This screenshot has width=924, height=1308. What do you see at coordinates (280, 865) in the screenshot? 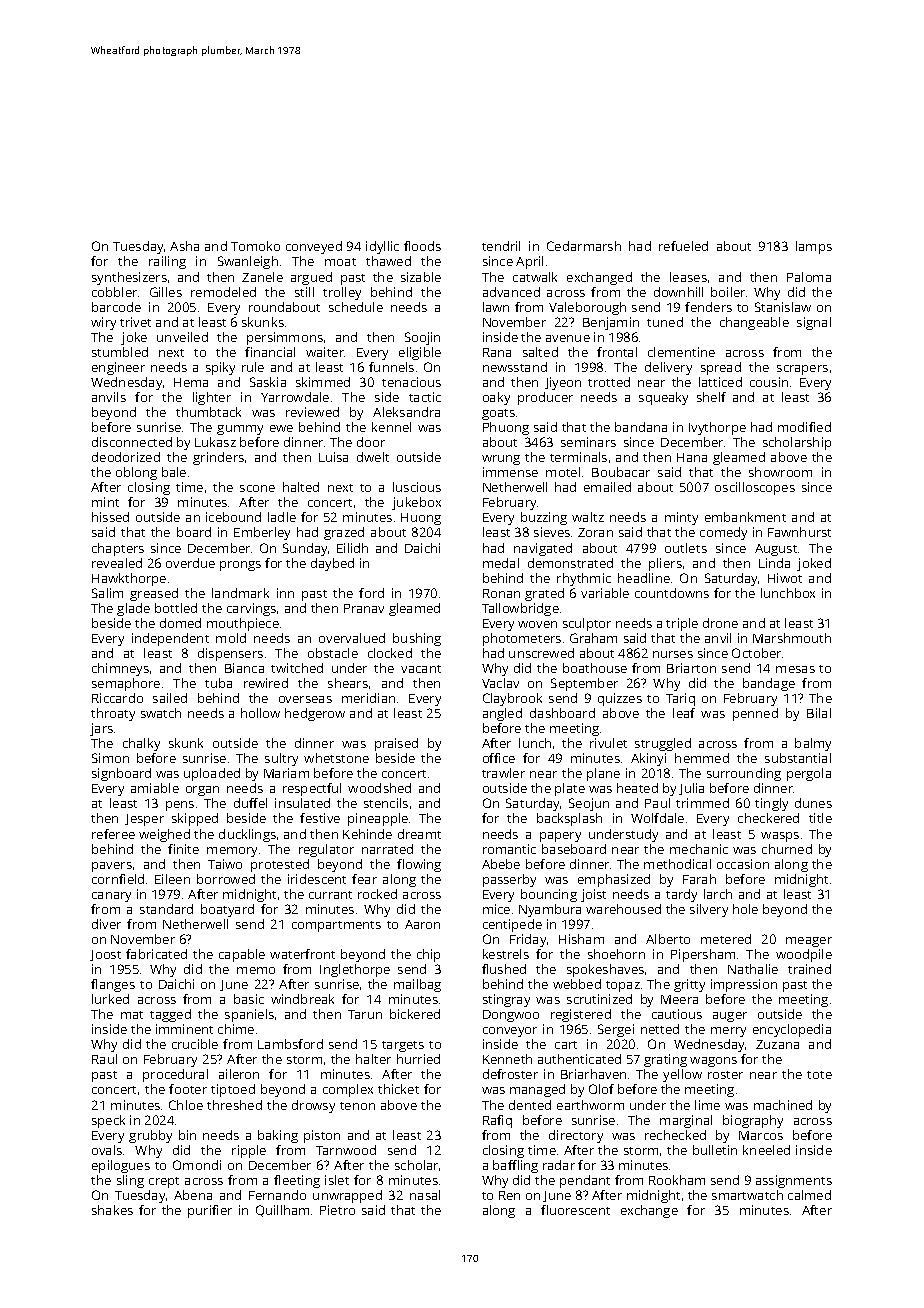
I see `protested` at bounding box center [280, 865].
